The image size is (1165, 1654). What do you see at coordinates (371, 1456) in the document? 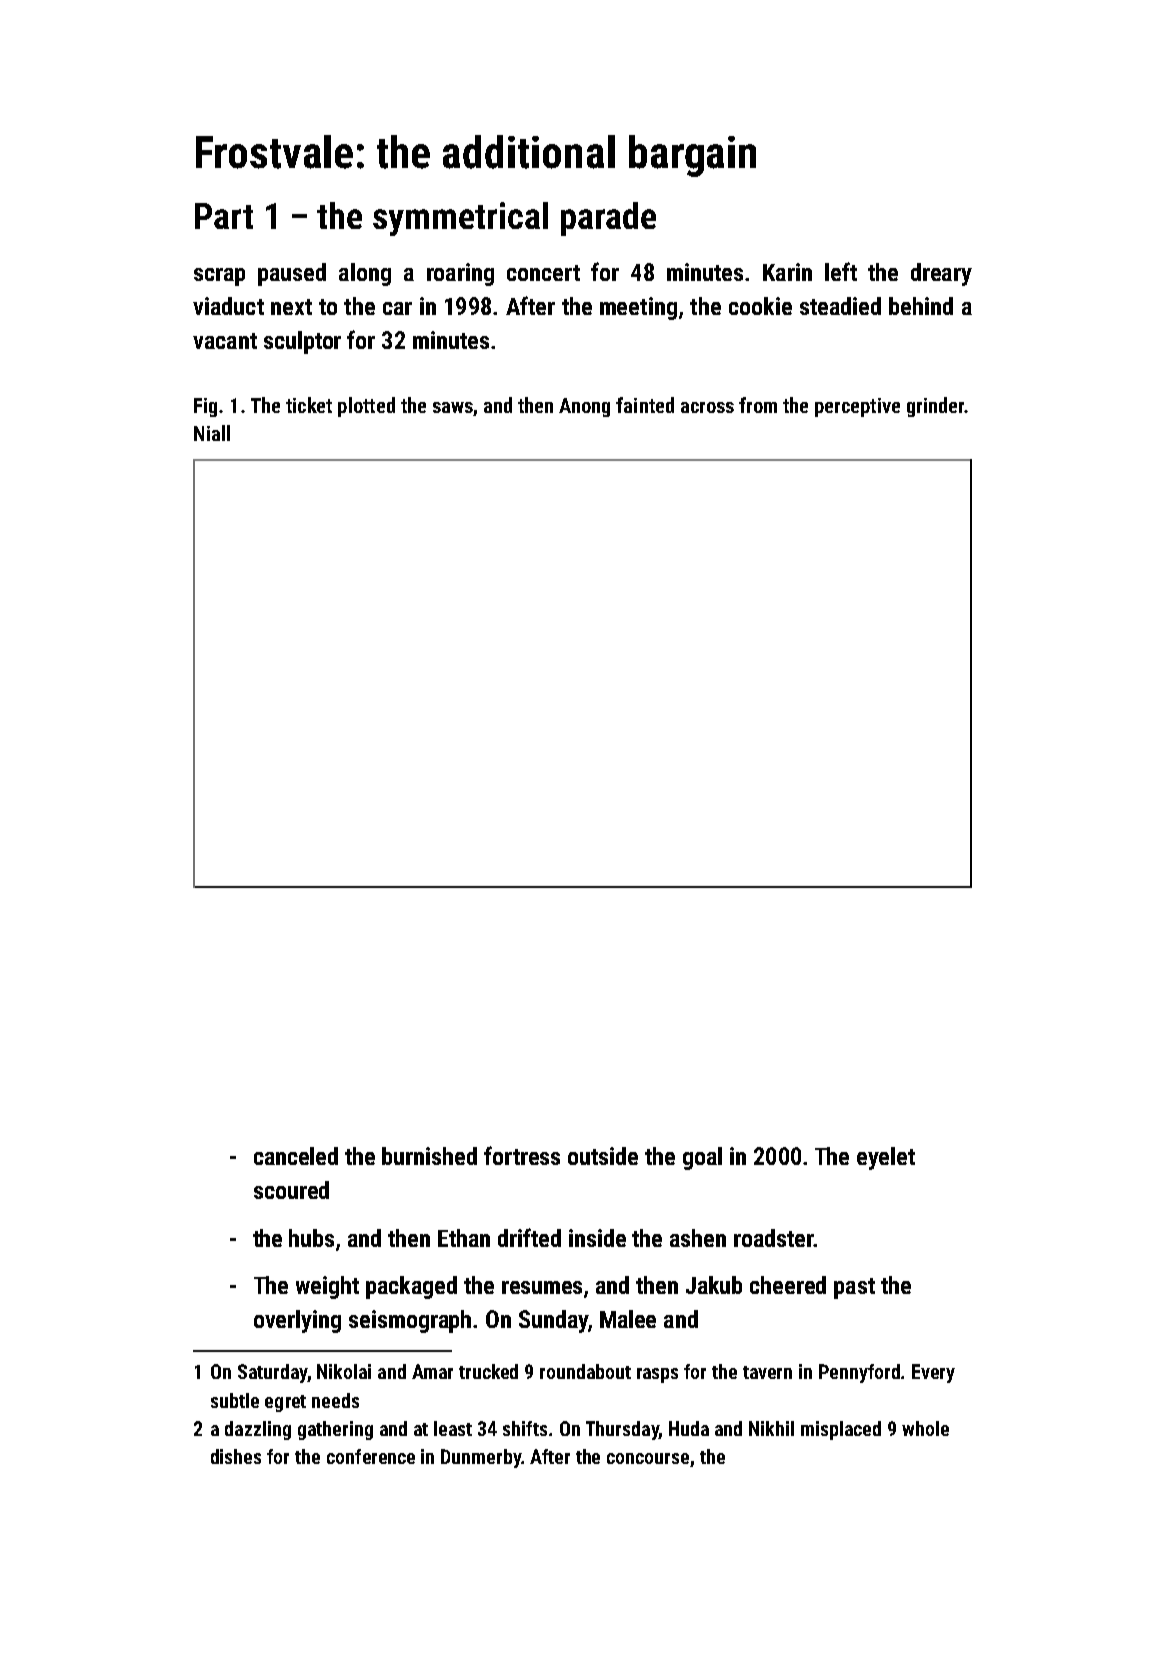
I see `conference` at bounding box center [371, 1456].
